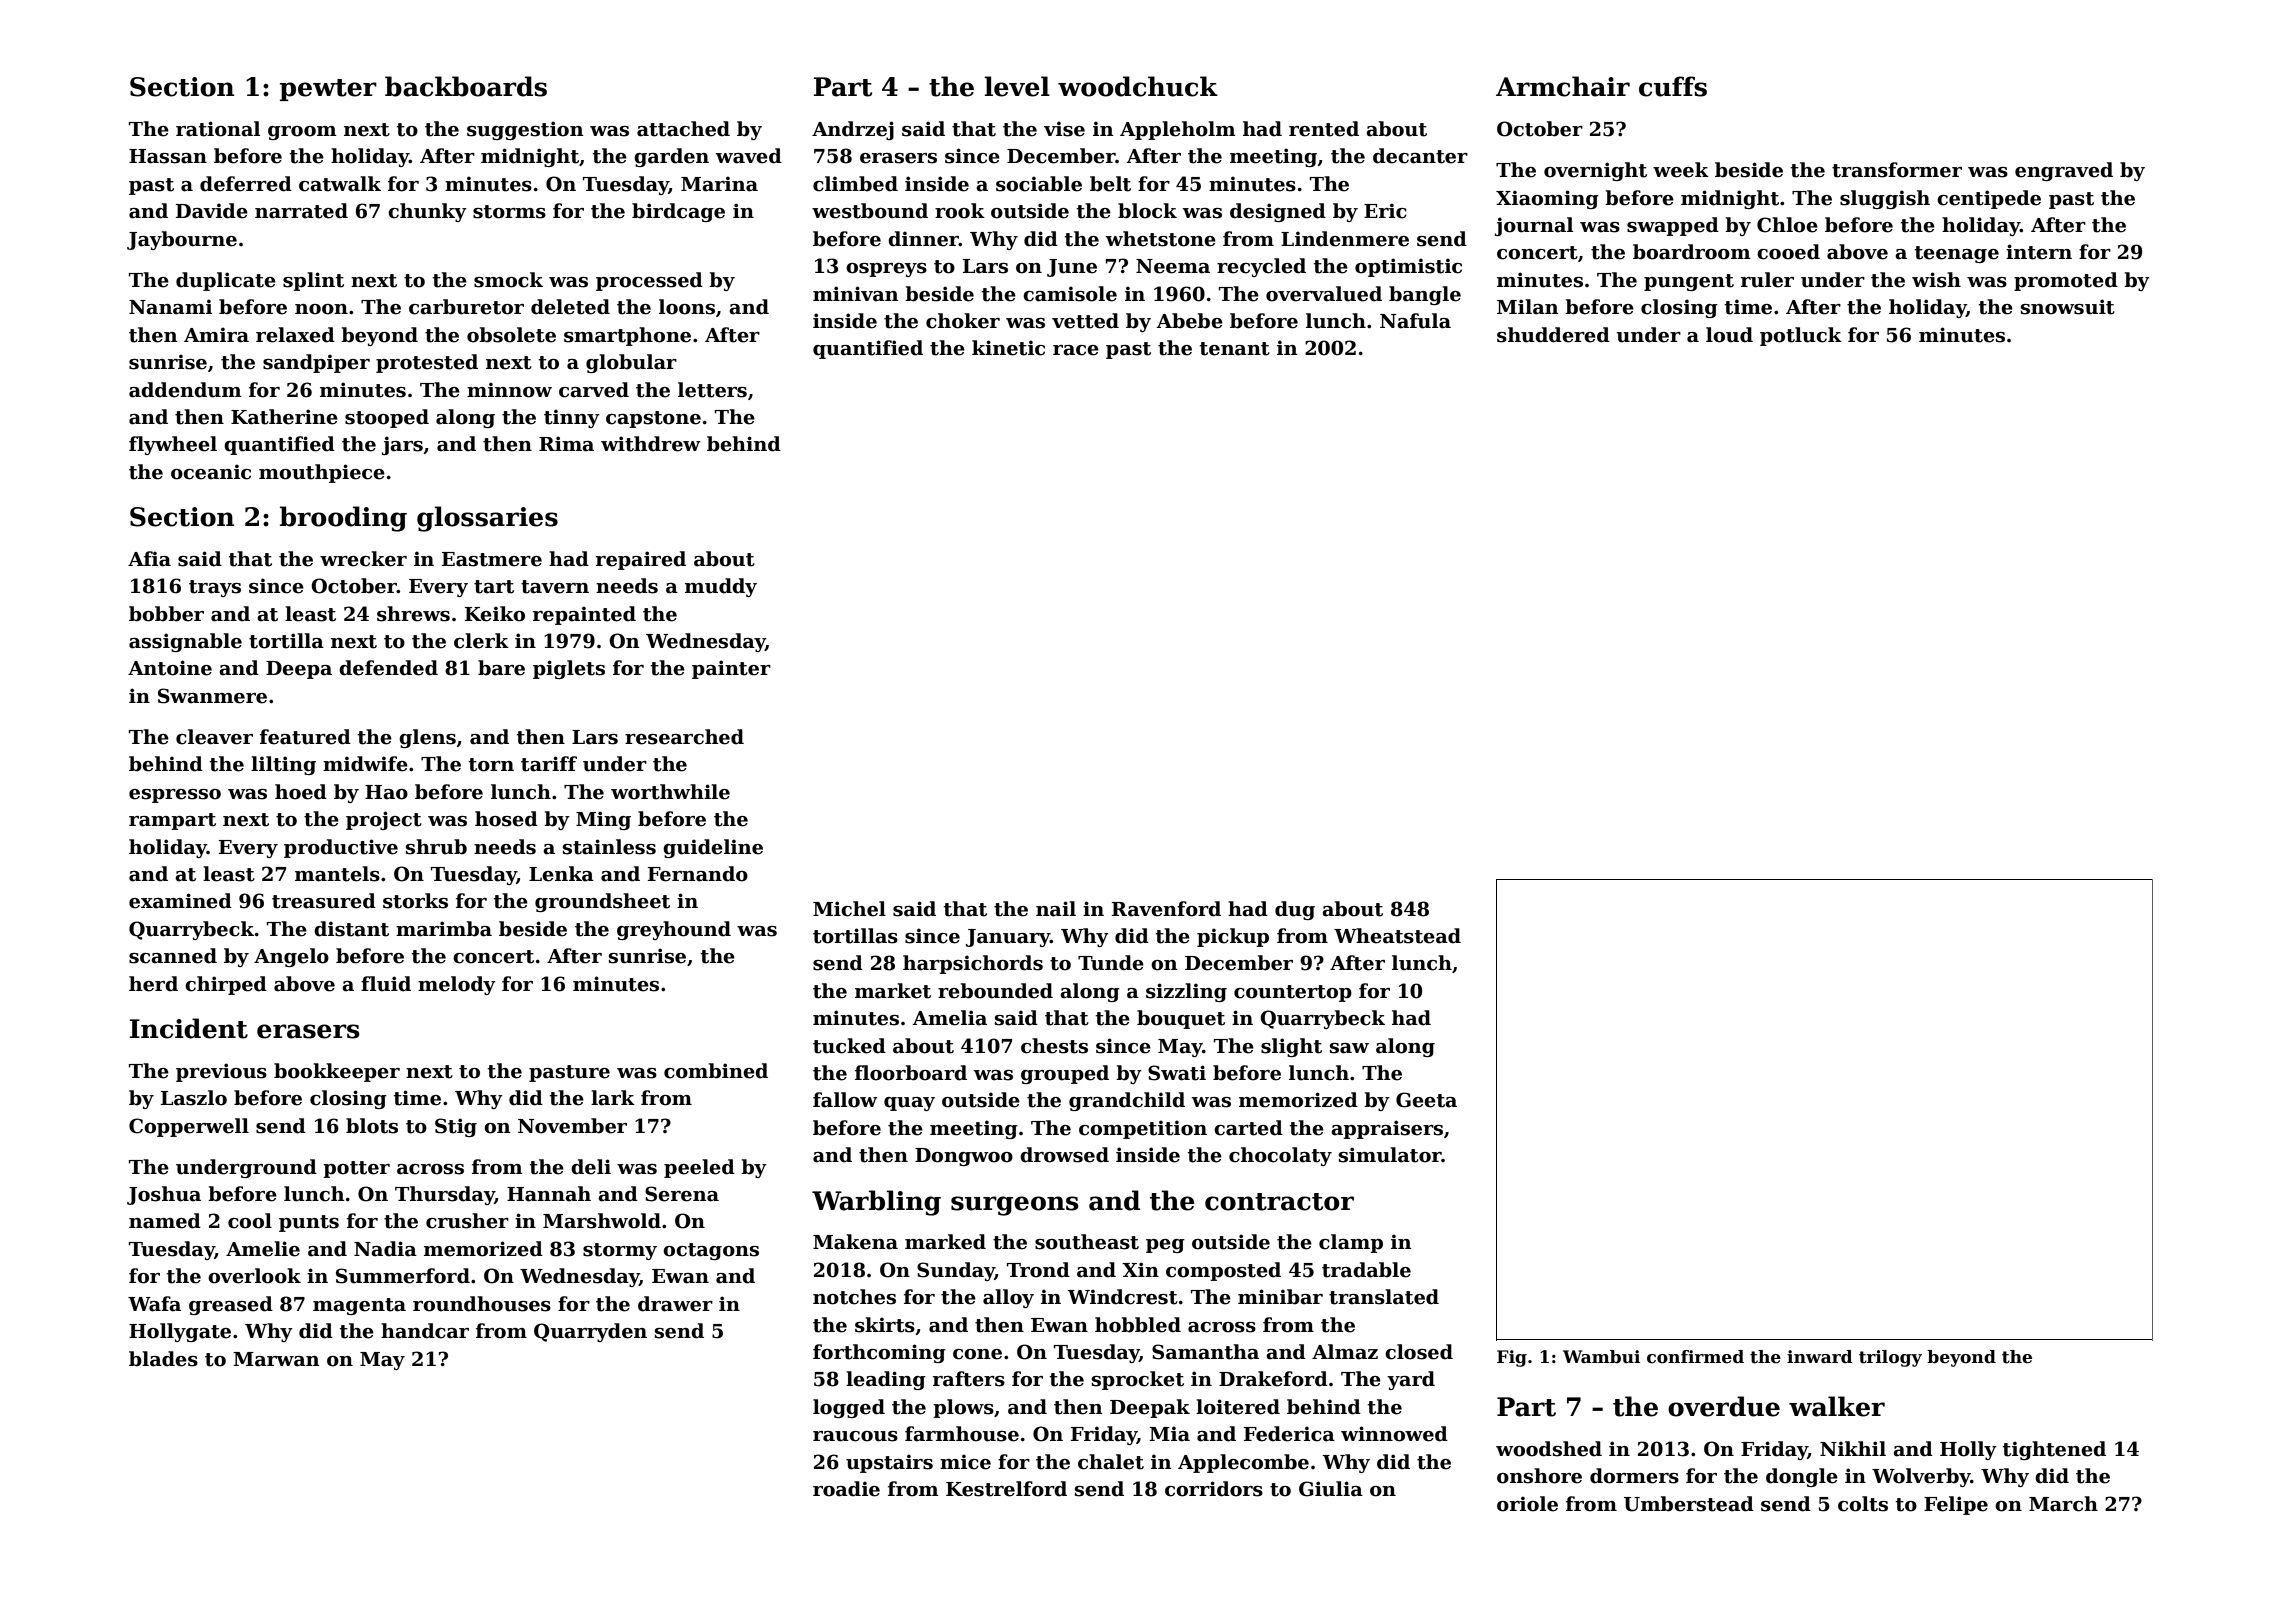 Image resolution: width=2282 pixels, height=1614 pixels. Describe the element at coordinates (846, 1489) in the page. I see `roadie` at that location.
